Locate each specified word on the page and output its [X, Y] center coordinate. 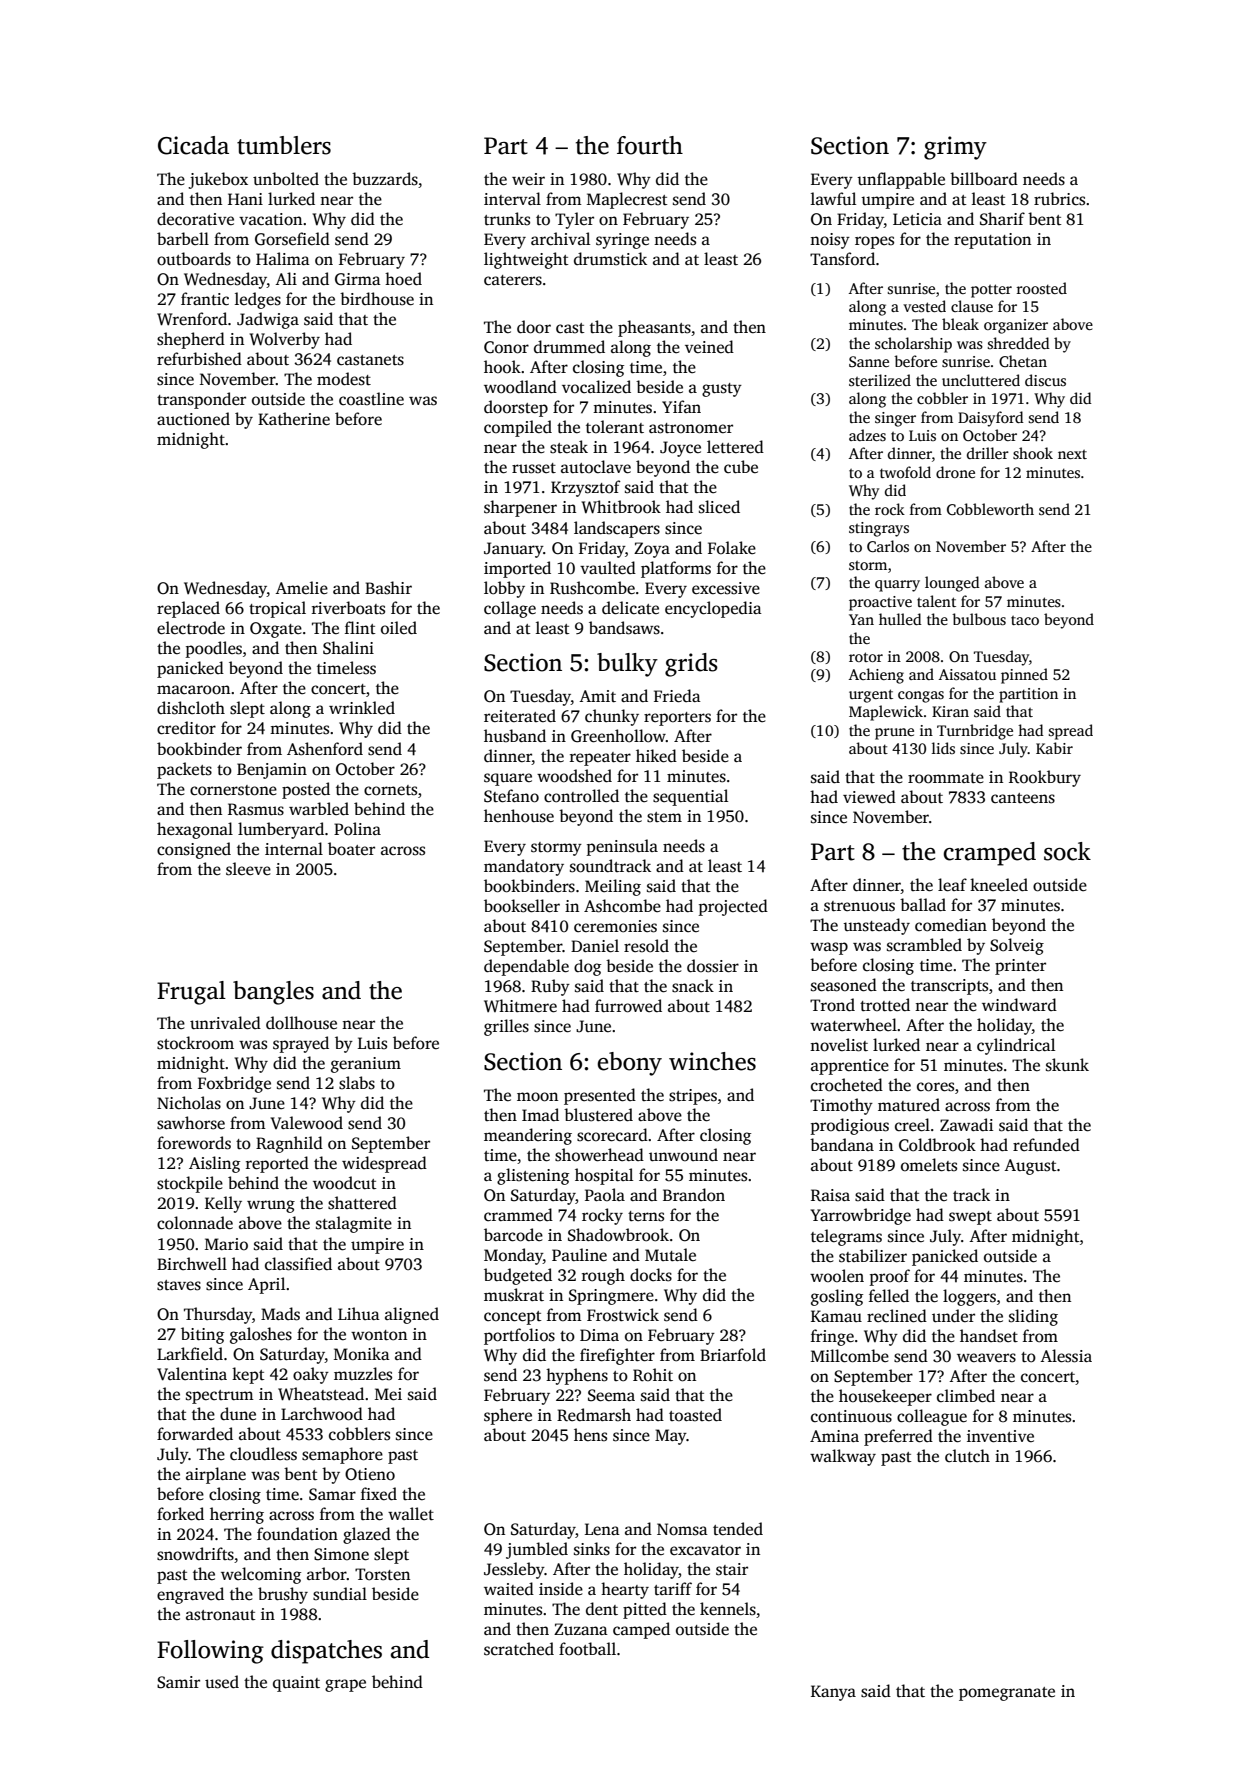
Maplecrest [627, 200]
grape [345, 1685]
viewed [869, 797]
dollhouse [301, 1023]
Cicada [193, 145]
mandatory [524, 867]
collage [510, 609]
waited [509, 1589]
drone [955, 472]
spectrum [220, 1397]
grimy [955, 148]
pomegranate [1007, 1694]
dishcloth [191, 708]
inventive [1000, 1436]
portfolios [519, 1336]
